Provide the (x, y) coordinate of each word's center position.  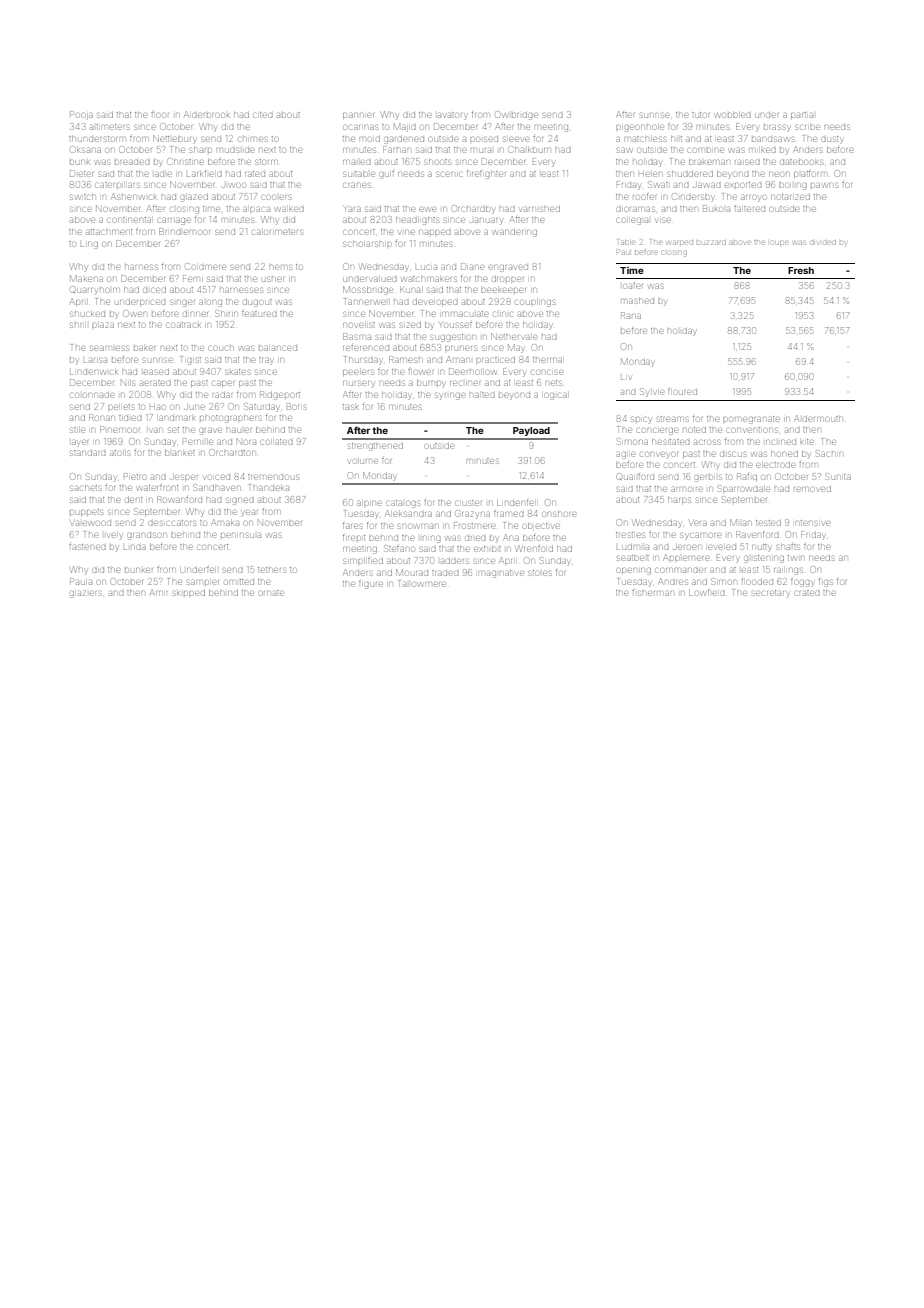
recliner (465, 383)
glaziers (85, 594)
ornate (271, 593)
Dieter (81, 173)
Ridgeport (280, 395)
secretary (771, 594)
